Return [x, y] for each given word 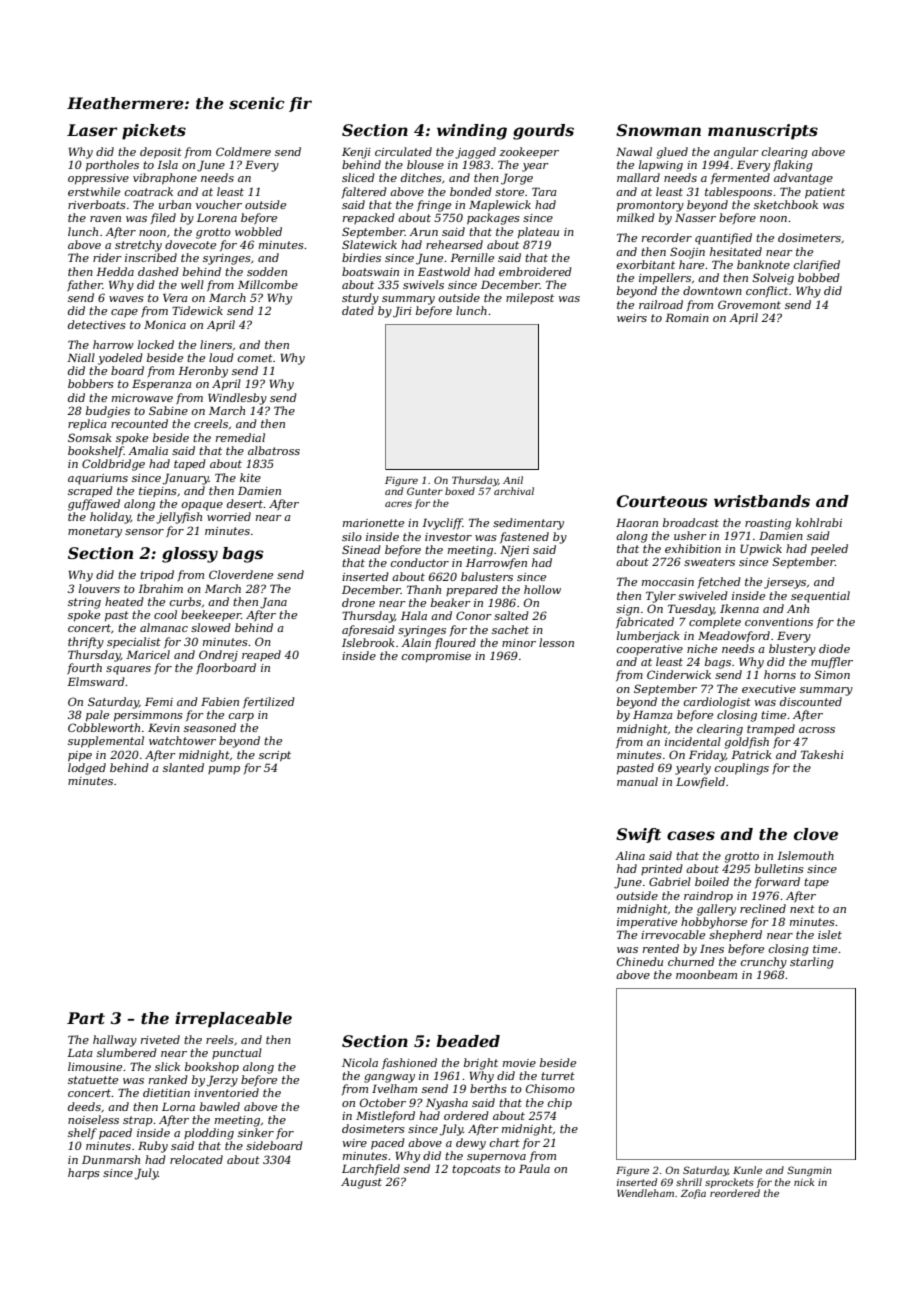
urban [175, 204]
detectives [97, 324]
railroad [661, 304]
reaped [261, 655]
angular [736, 153]
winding [472, 132]
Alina [630, 855]
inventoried [226, 1092]
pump [224, 770]
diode [834, 648]
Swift [638, 835]
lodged [87, 769]
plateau [538, 233]
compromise [436, 657]
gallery [716, 910]
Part [86, 1018]
